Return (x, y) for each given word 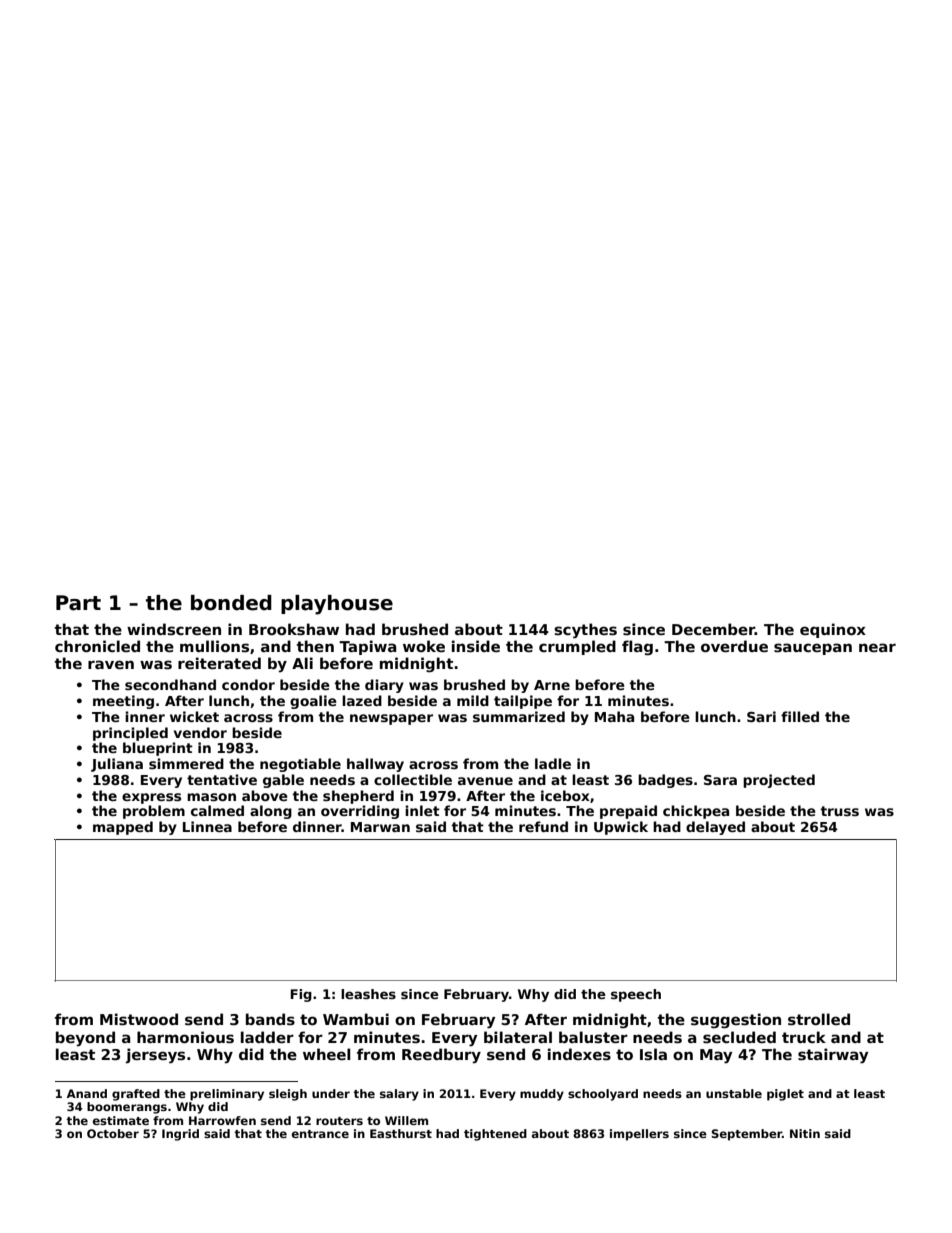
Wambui (356, 1019)
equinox (833, 630)
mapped (123, 828)
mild (473, 700)
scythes (585, 631)
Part (78, 603)
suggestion (736, 1021)
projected (779, 781)
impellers (639, 1135)
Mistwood (139, 1019)
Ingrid (180, 1135)
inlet (422, 810)
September (747, 1135)
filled (800, 716)
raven (111, 664)
